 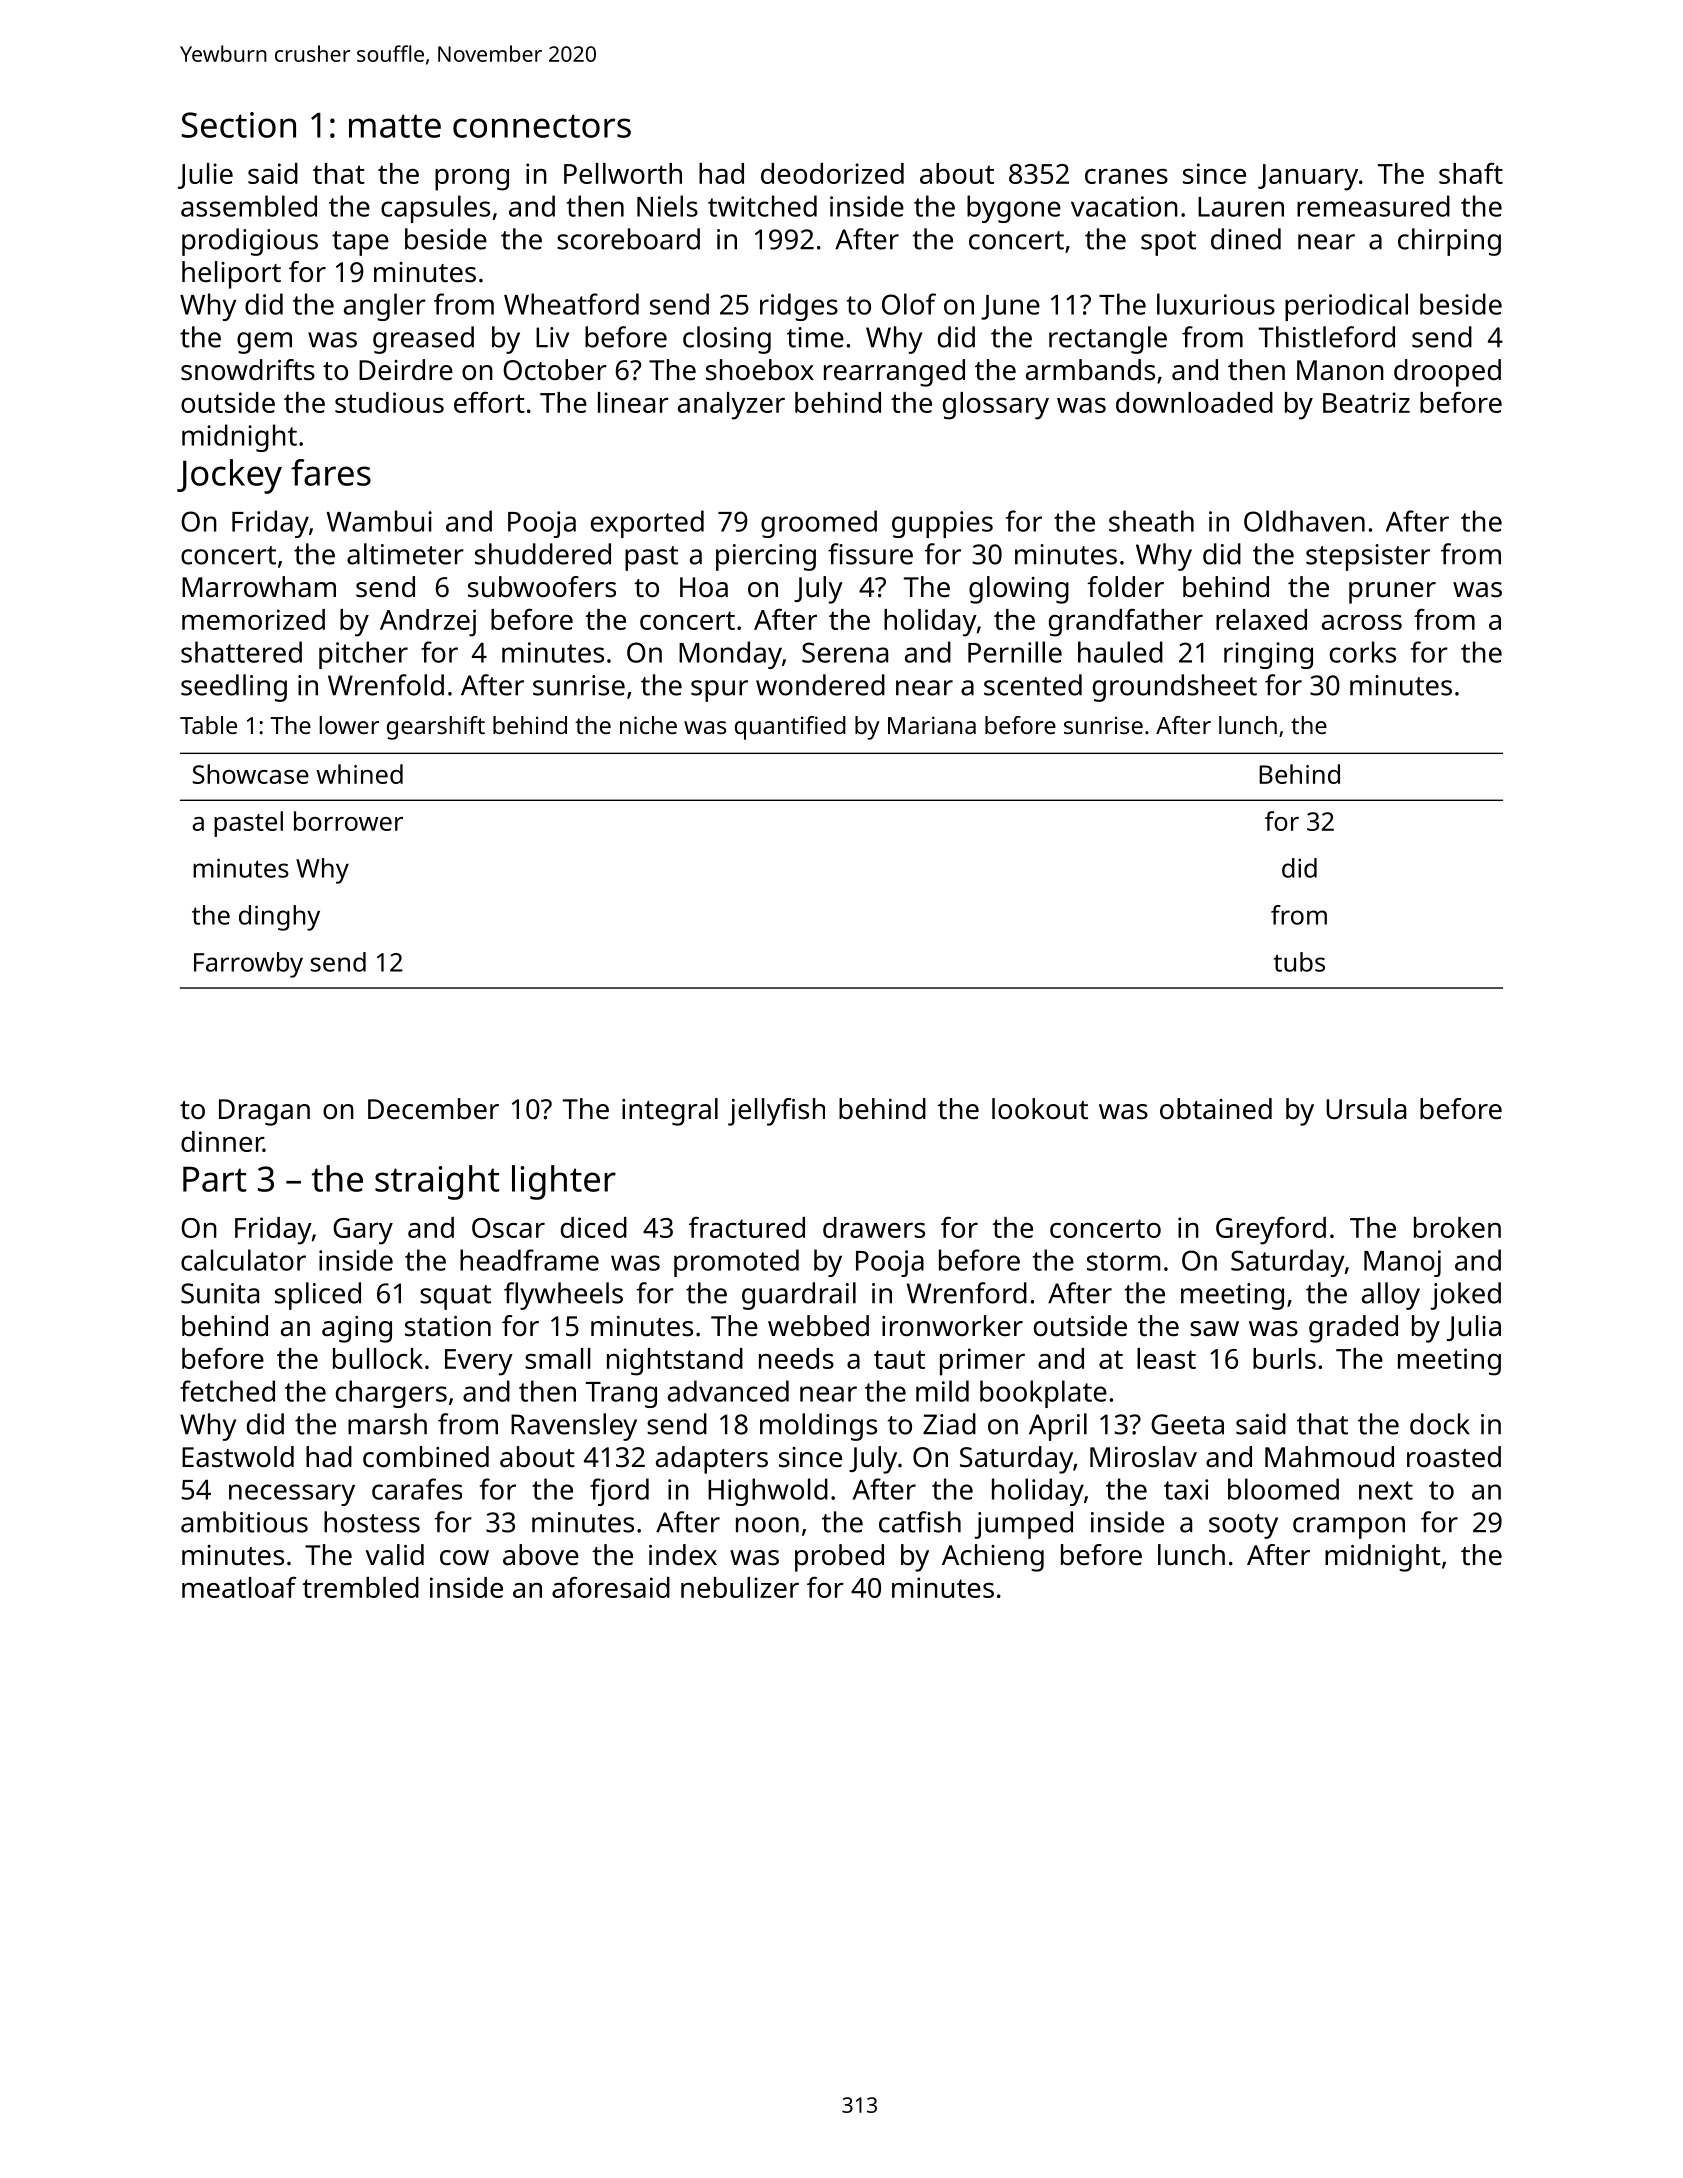 What do you see at coordinates (541, 1555) in the screenshot?
I see `above` at bounding box center [541, 1555].
